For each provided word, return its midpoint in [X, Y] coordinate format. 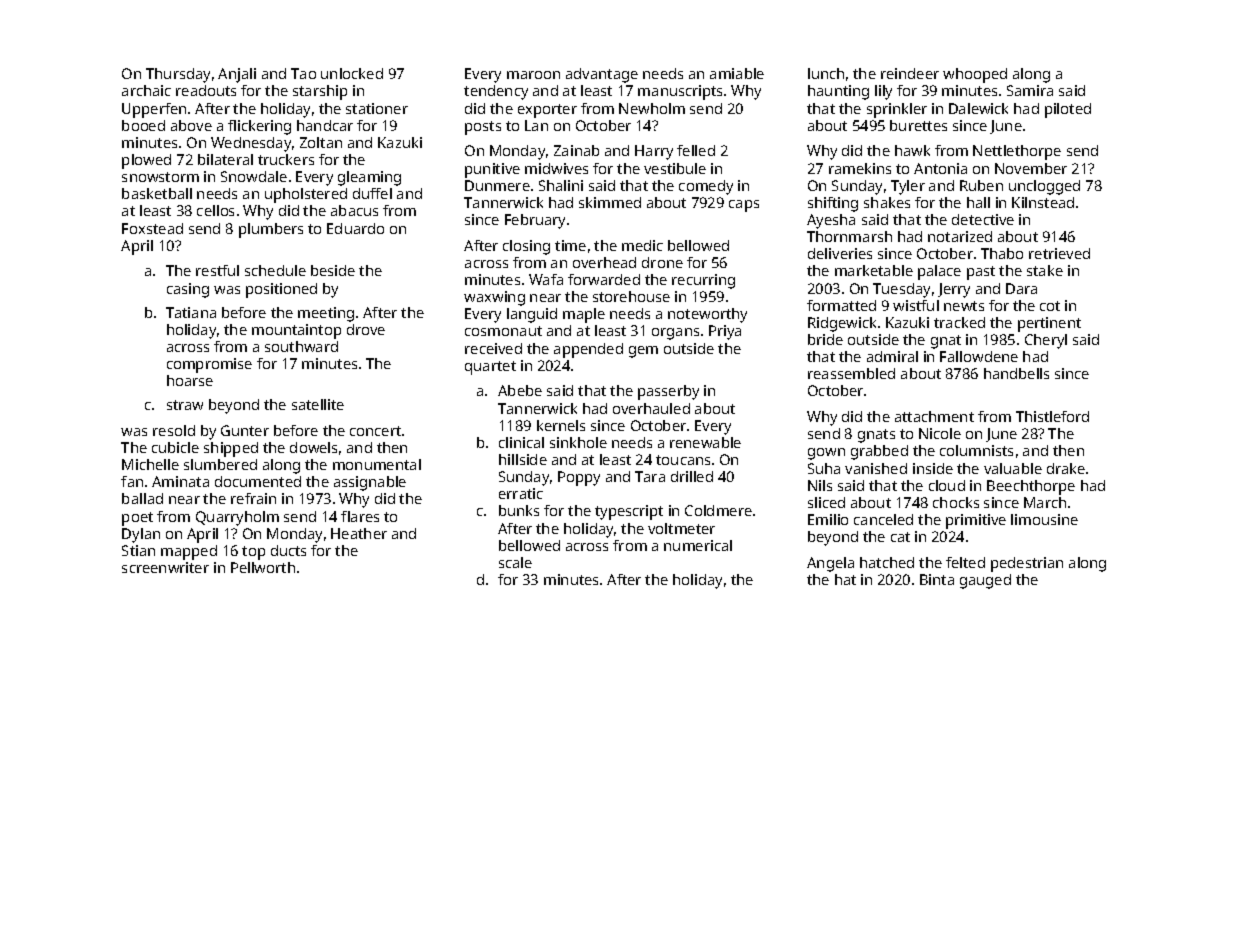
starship [320, 92]
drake [1066, 468]
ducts [288, 550]
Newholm [652, 108]
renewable [705, 442]
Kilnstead [1043, 202]
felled [696, 150]
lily [883, 92]
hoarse [190, 380]
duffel [372, 193]
